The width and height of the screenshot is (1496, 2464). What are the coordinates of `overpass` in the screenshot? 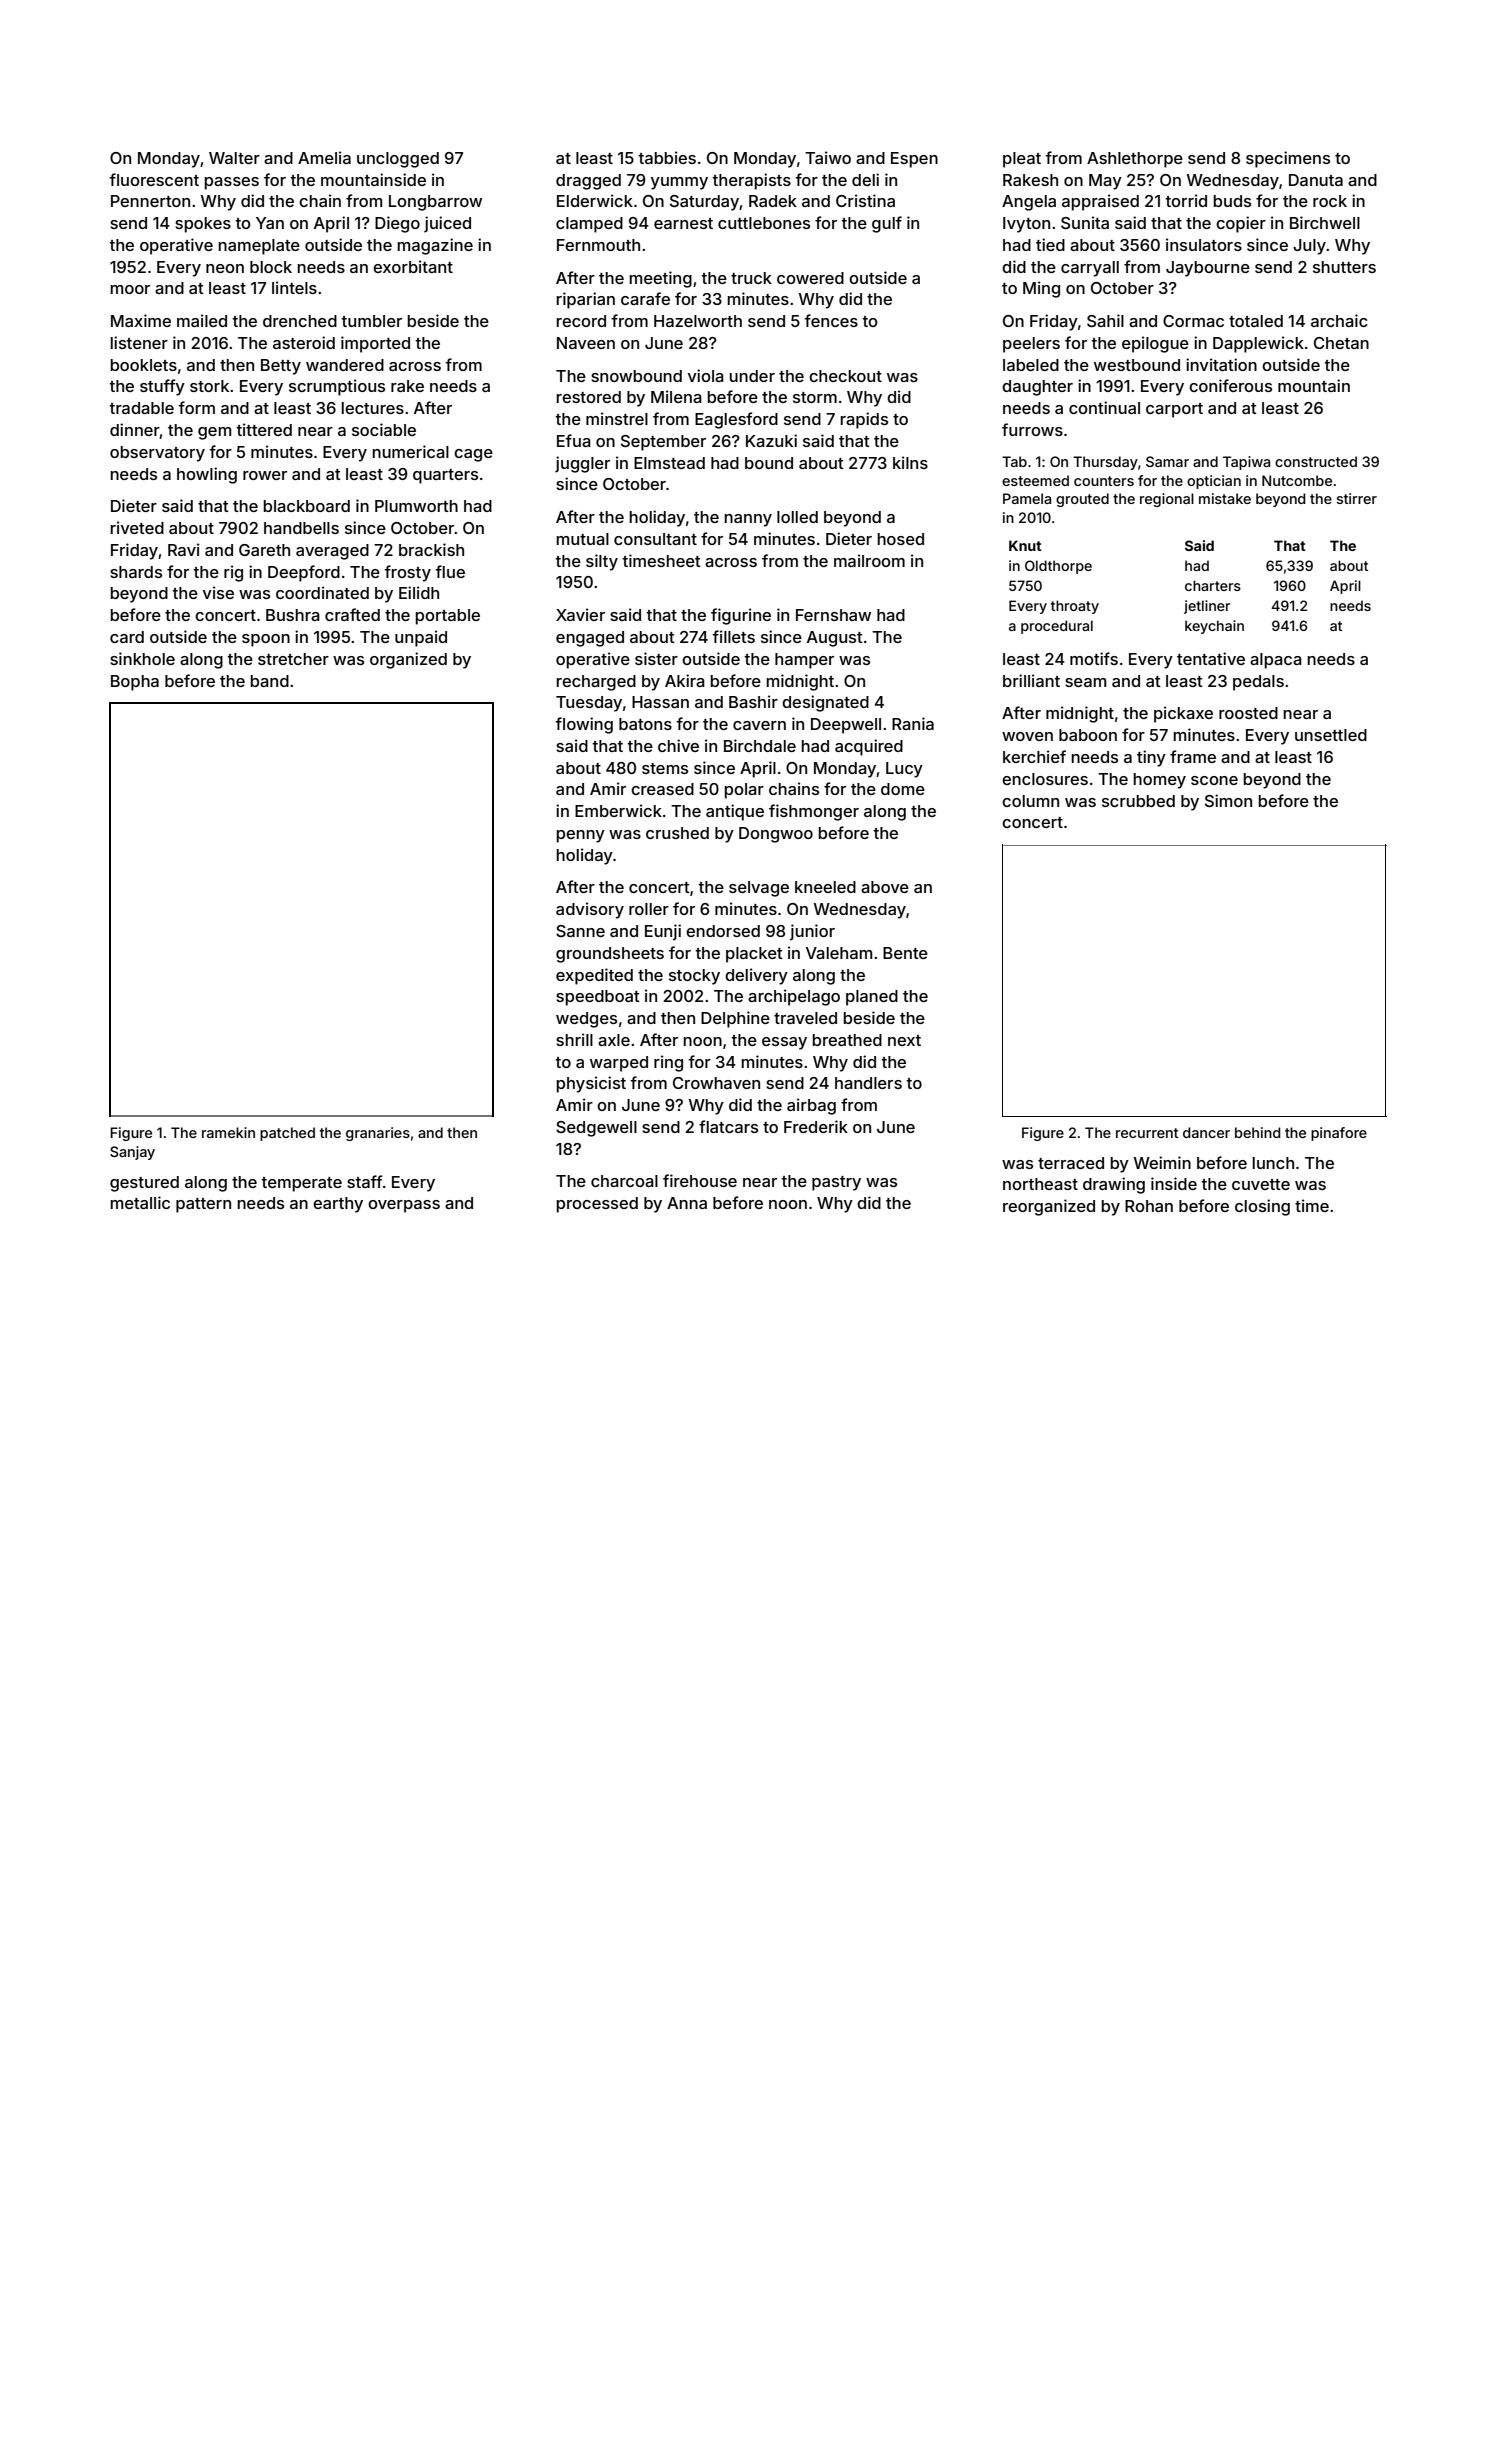 It's located at (404, 1206).
